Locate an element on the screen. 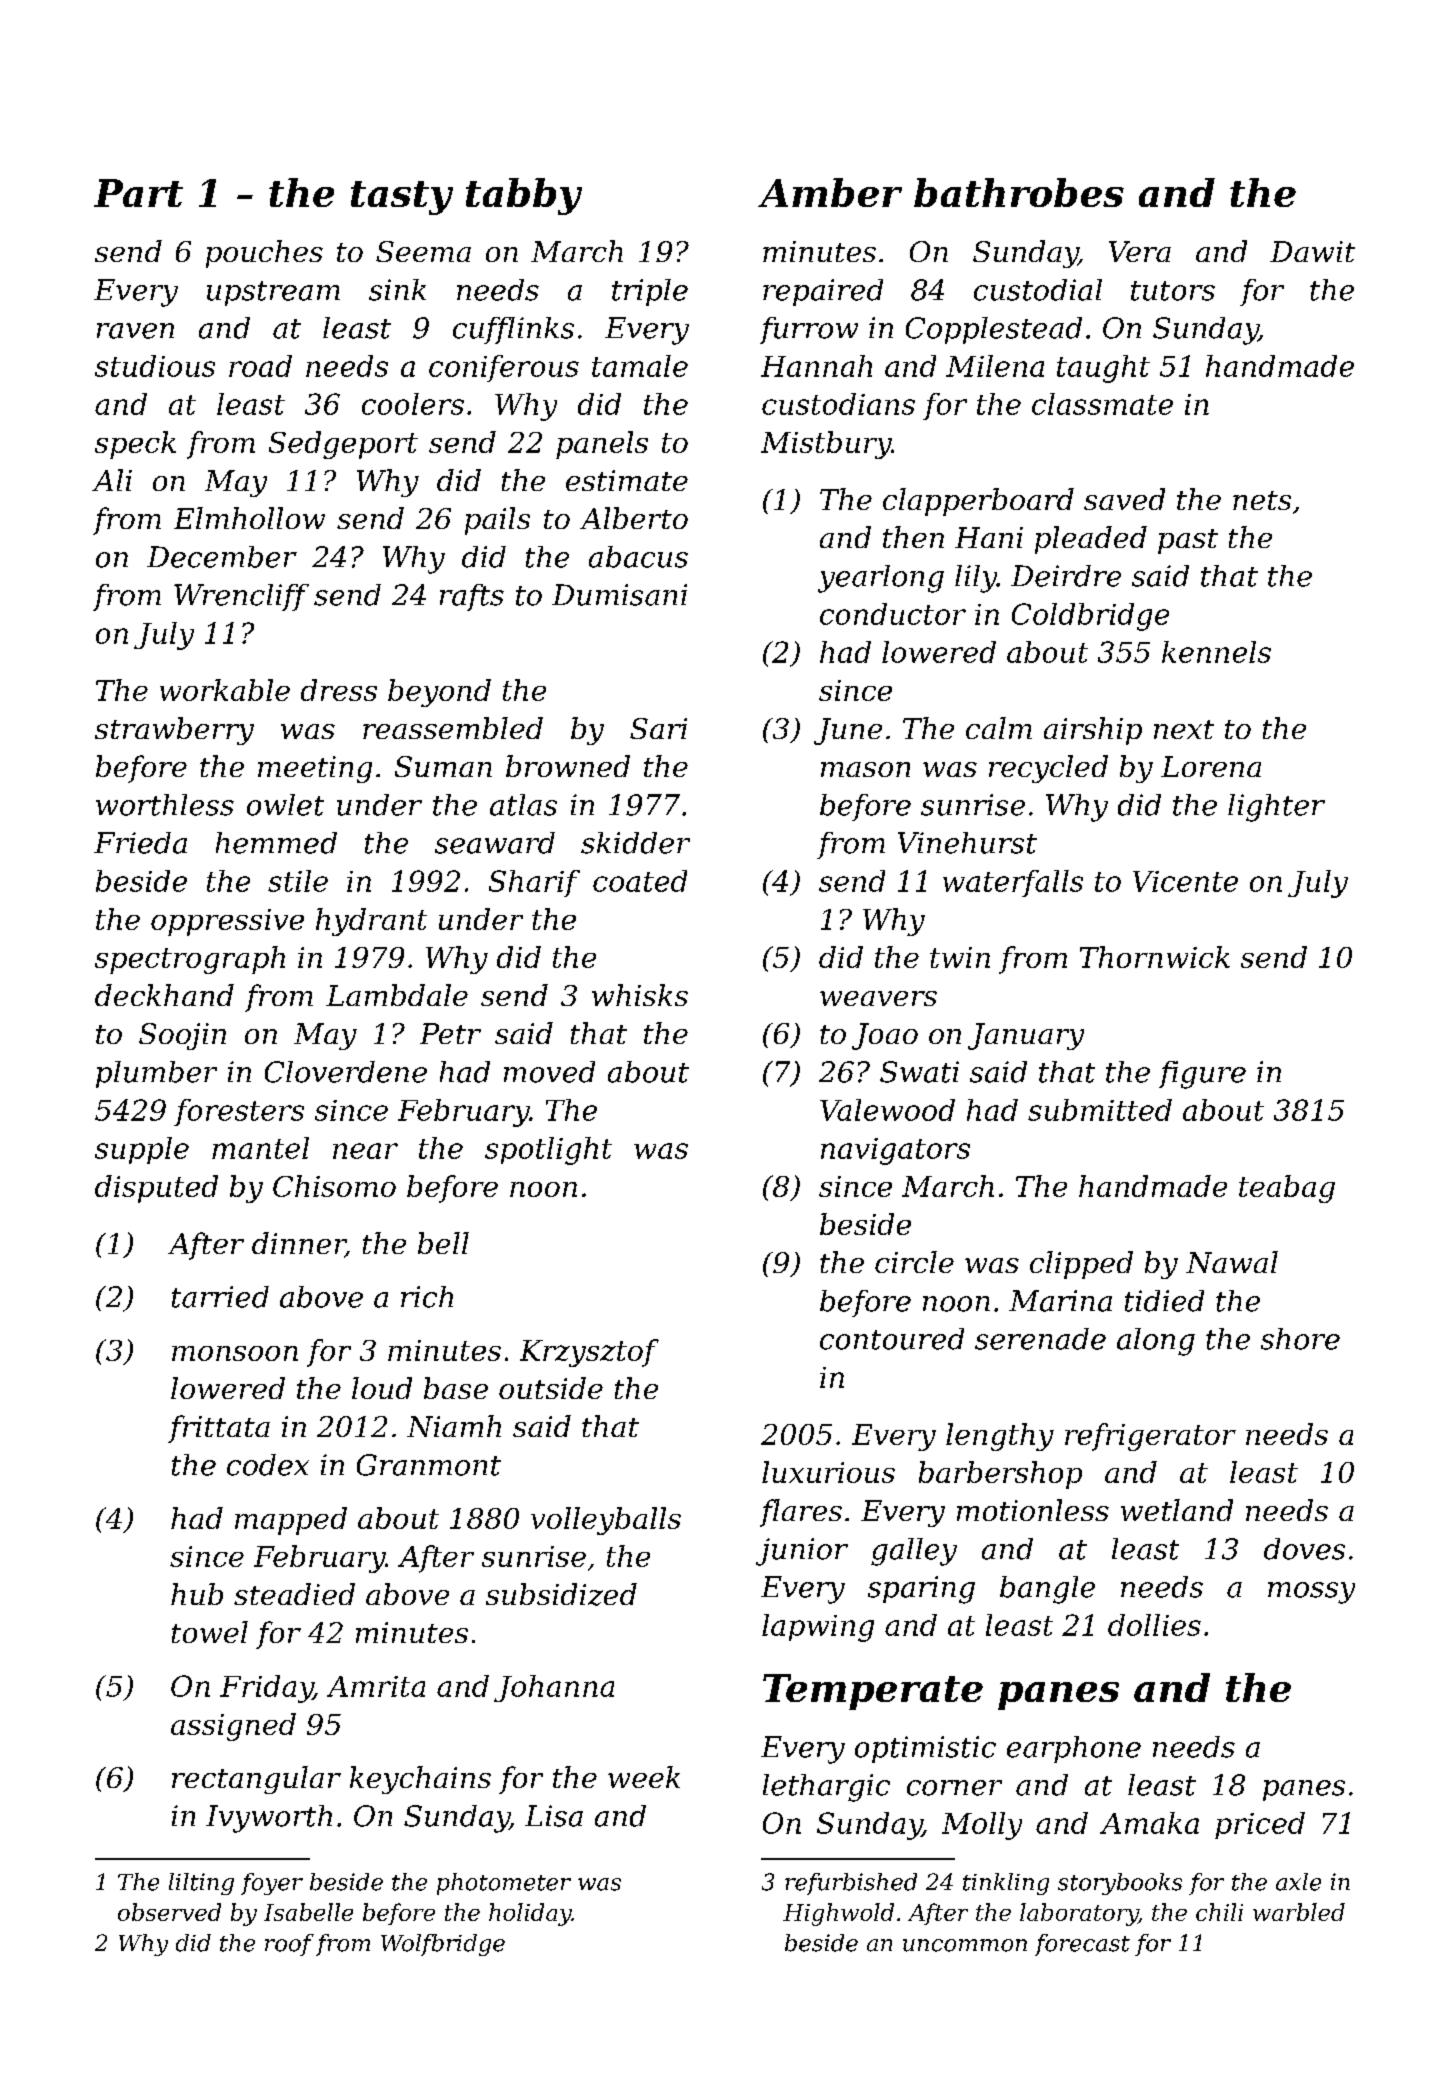 The width and height of the screenshot is (1450, 2100). Vinehurst is located at coordinates (967, 843).
